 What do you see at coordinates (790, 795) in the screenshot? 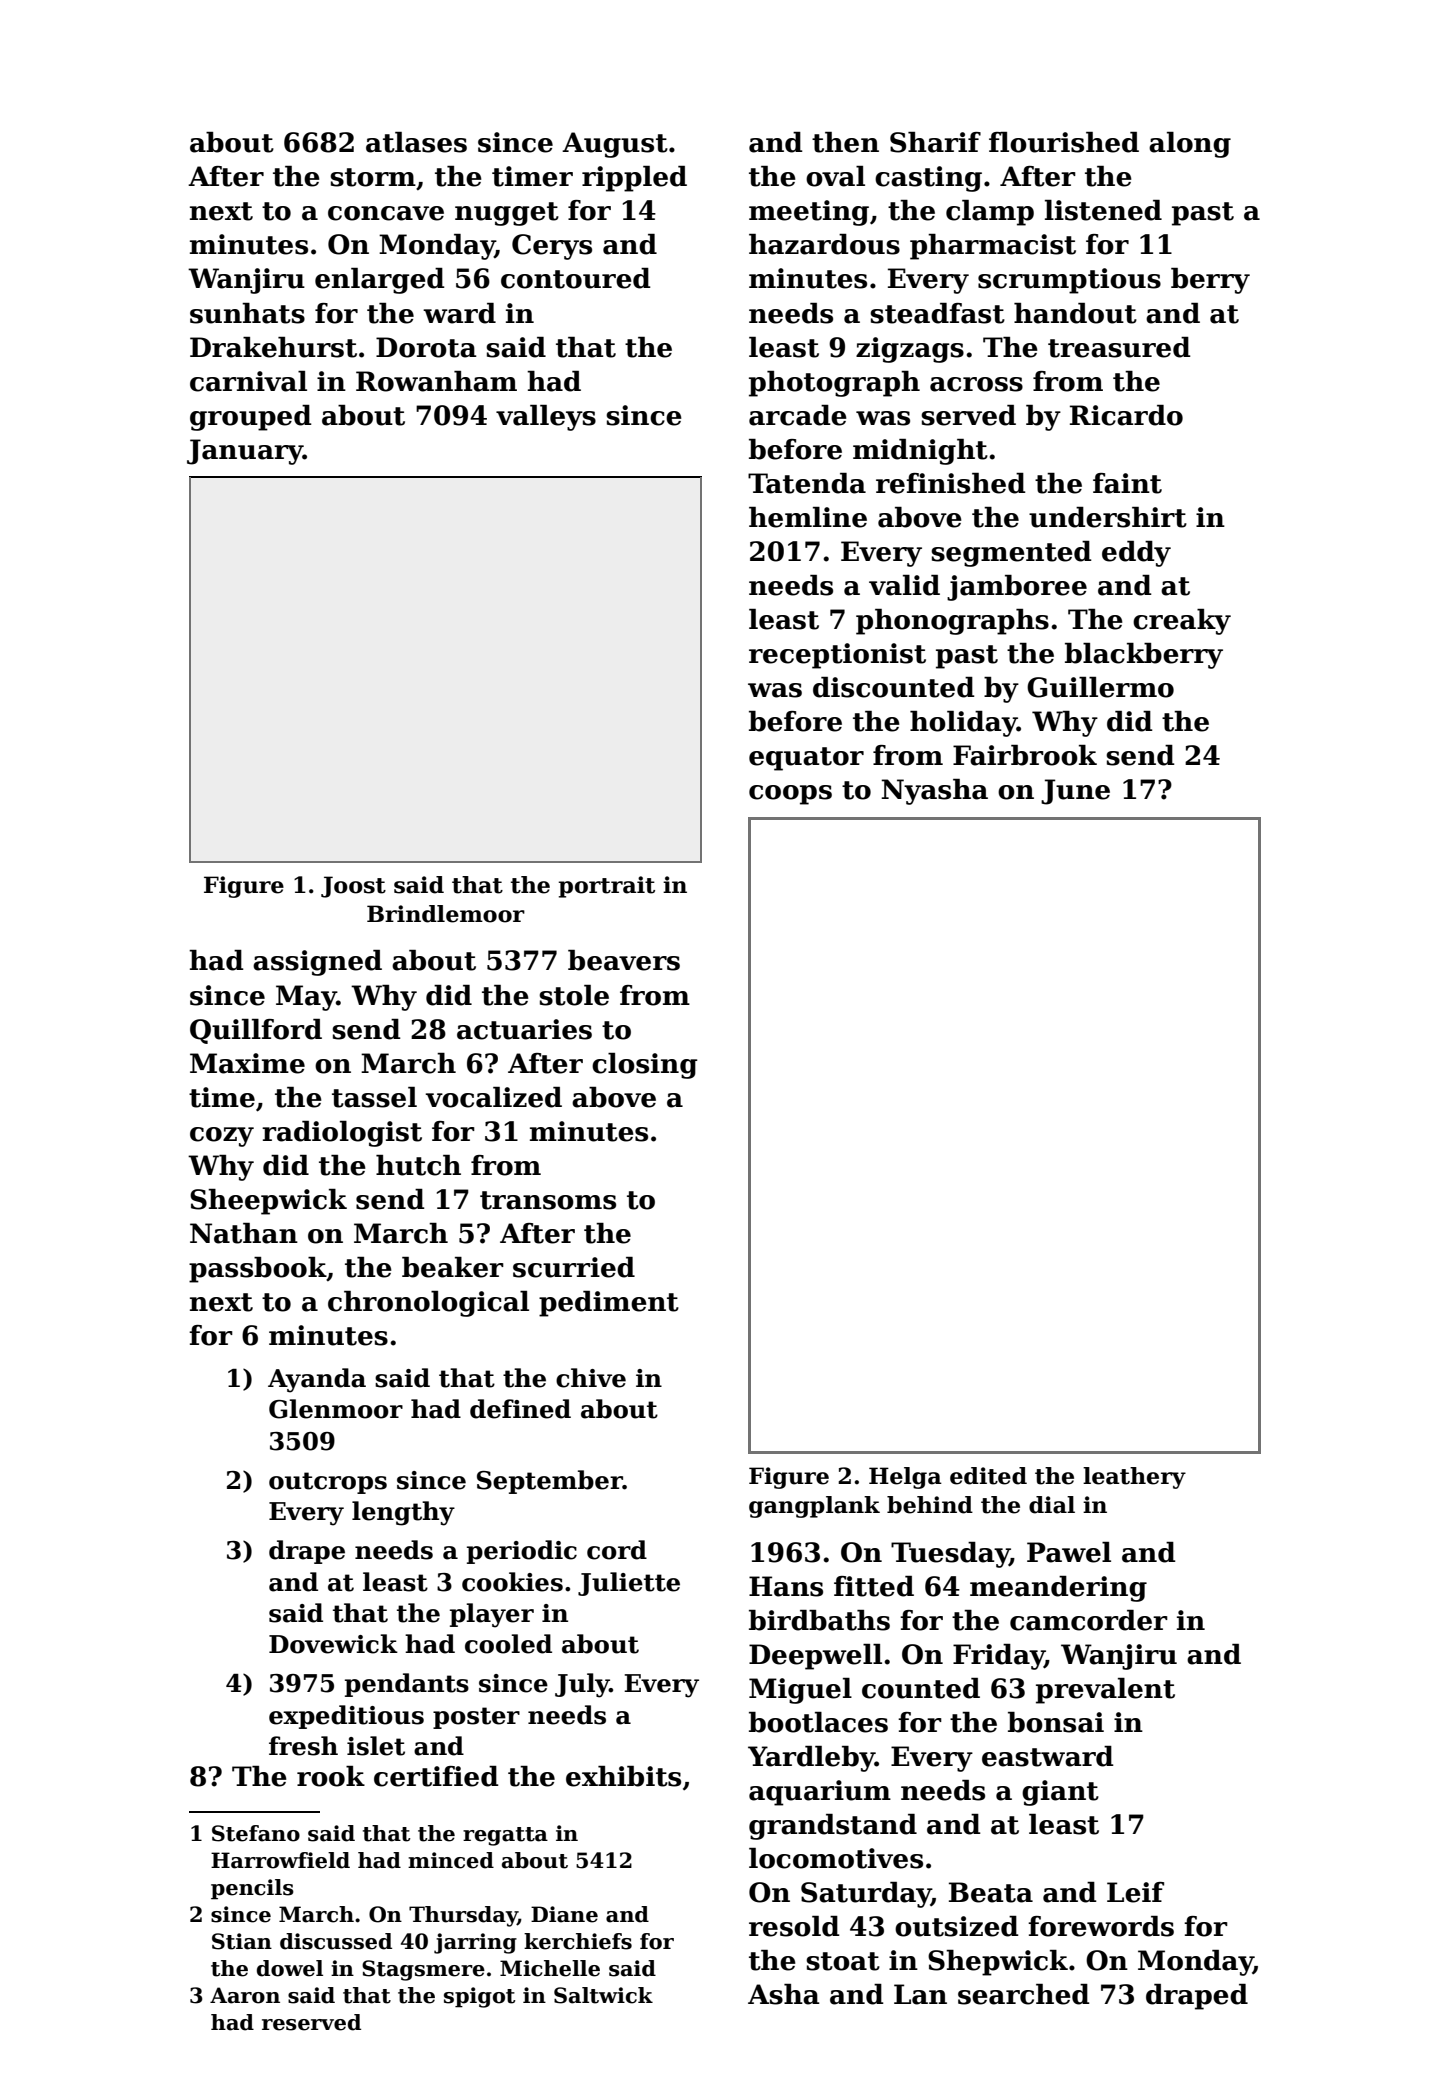
I see `coops` at bounding box center [790, 795].
